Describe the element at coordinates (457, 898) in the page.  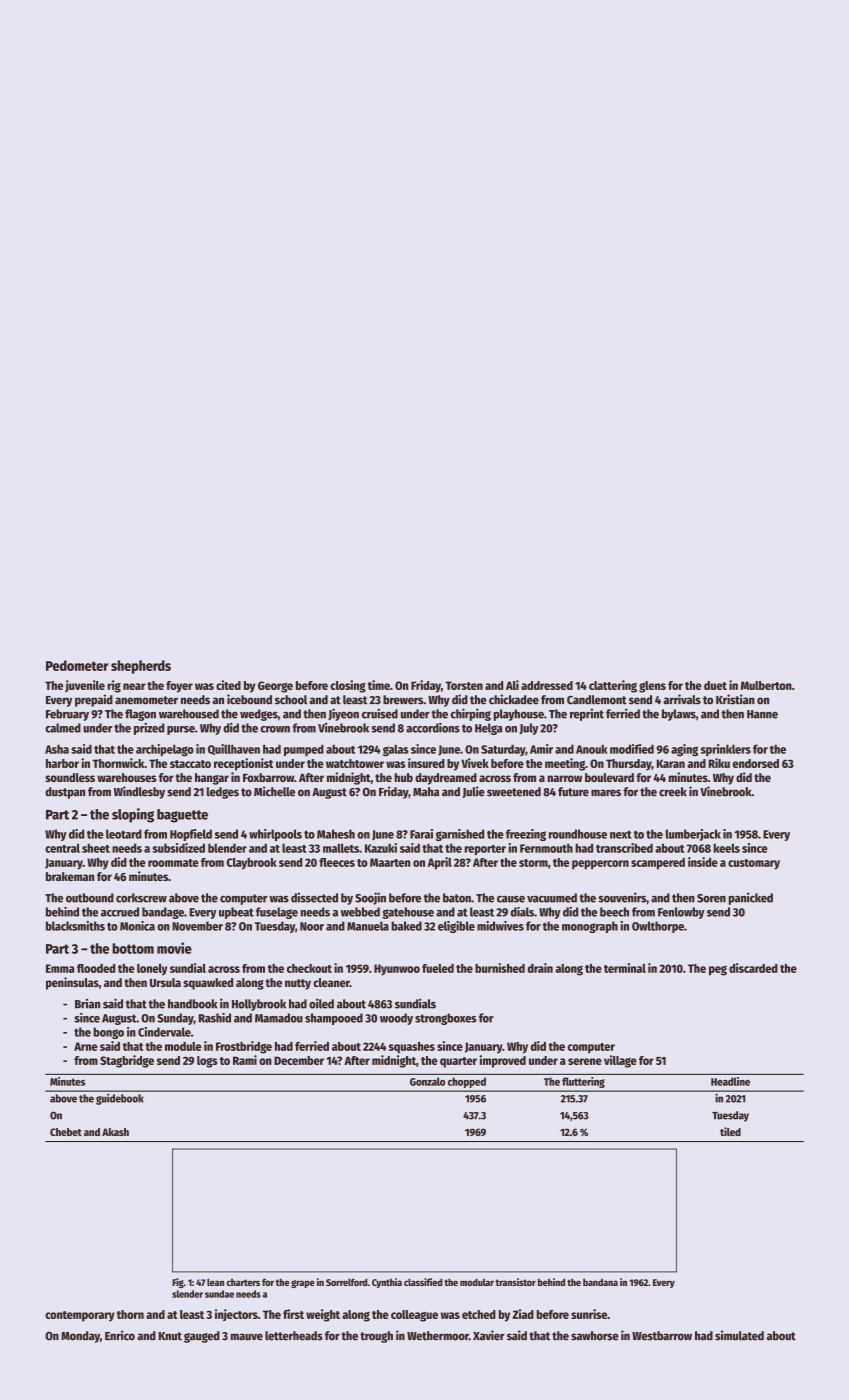
I see `baton` at that location.
